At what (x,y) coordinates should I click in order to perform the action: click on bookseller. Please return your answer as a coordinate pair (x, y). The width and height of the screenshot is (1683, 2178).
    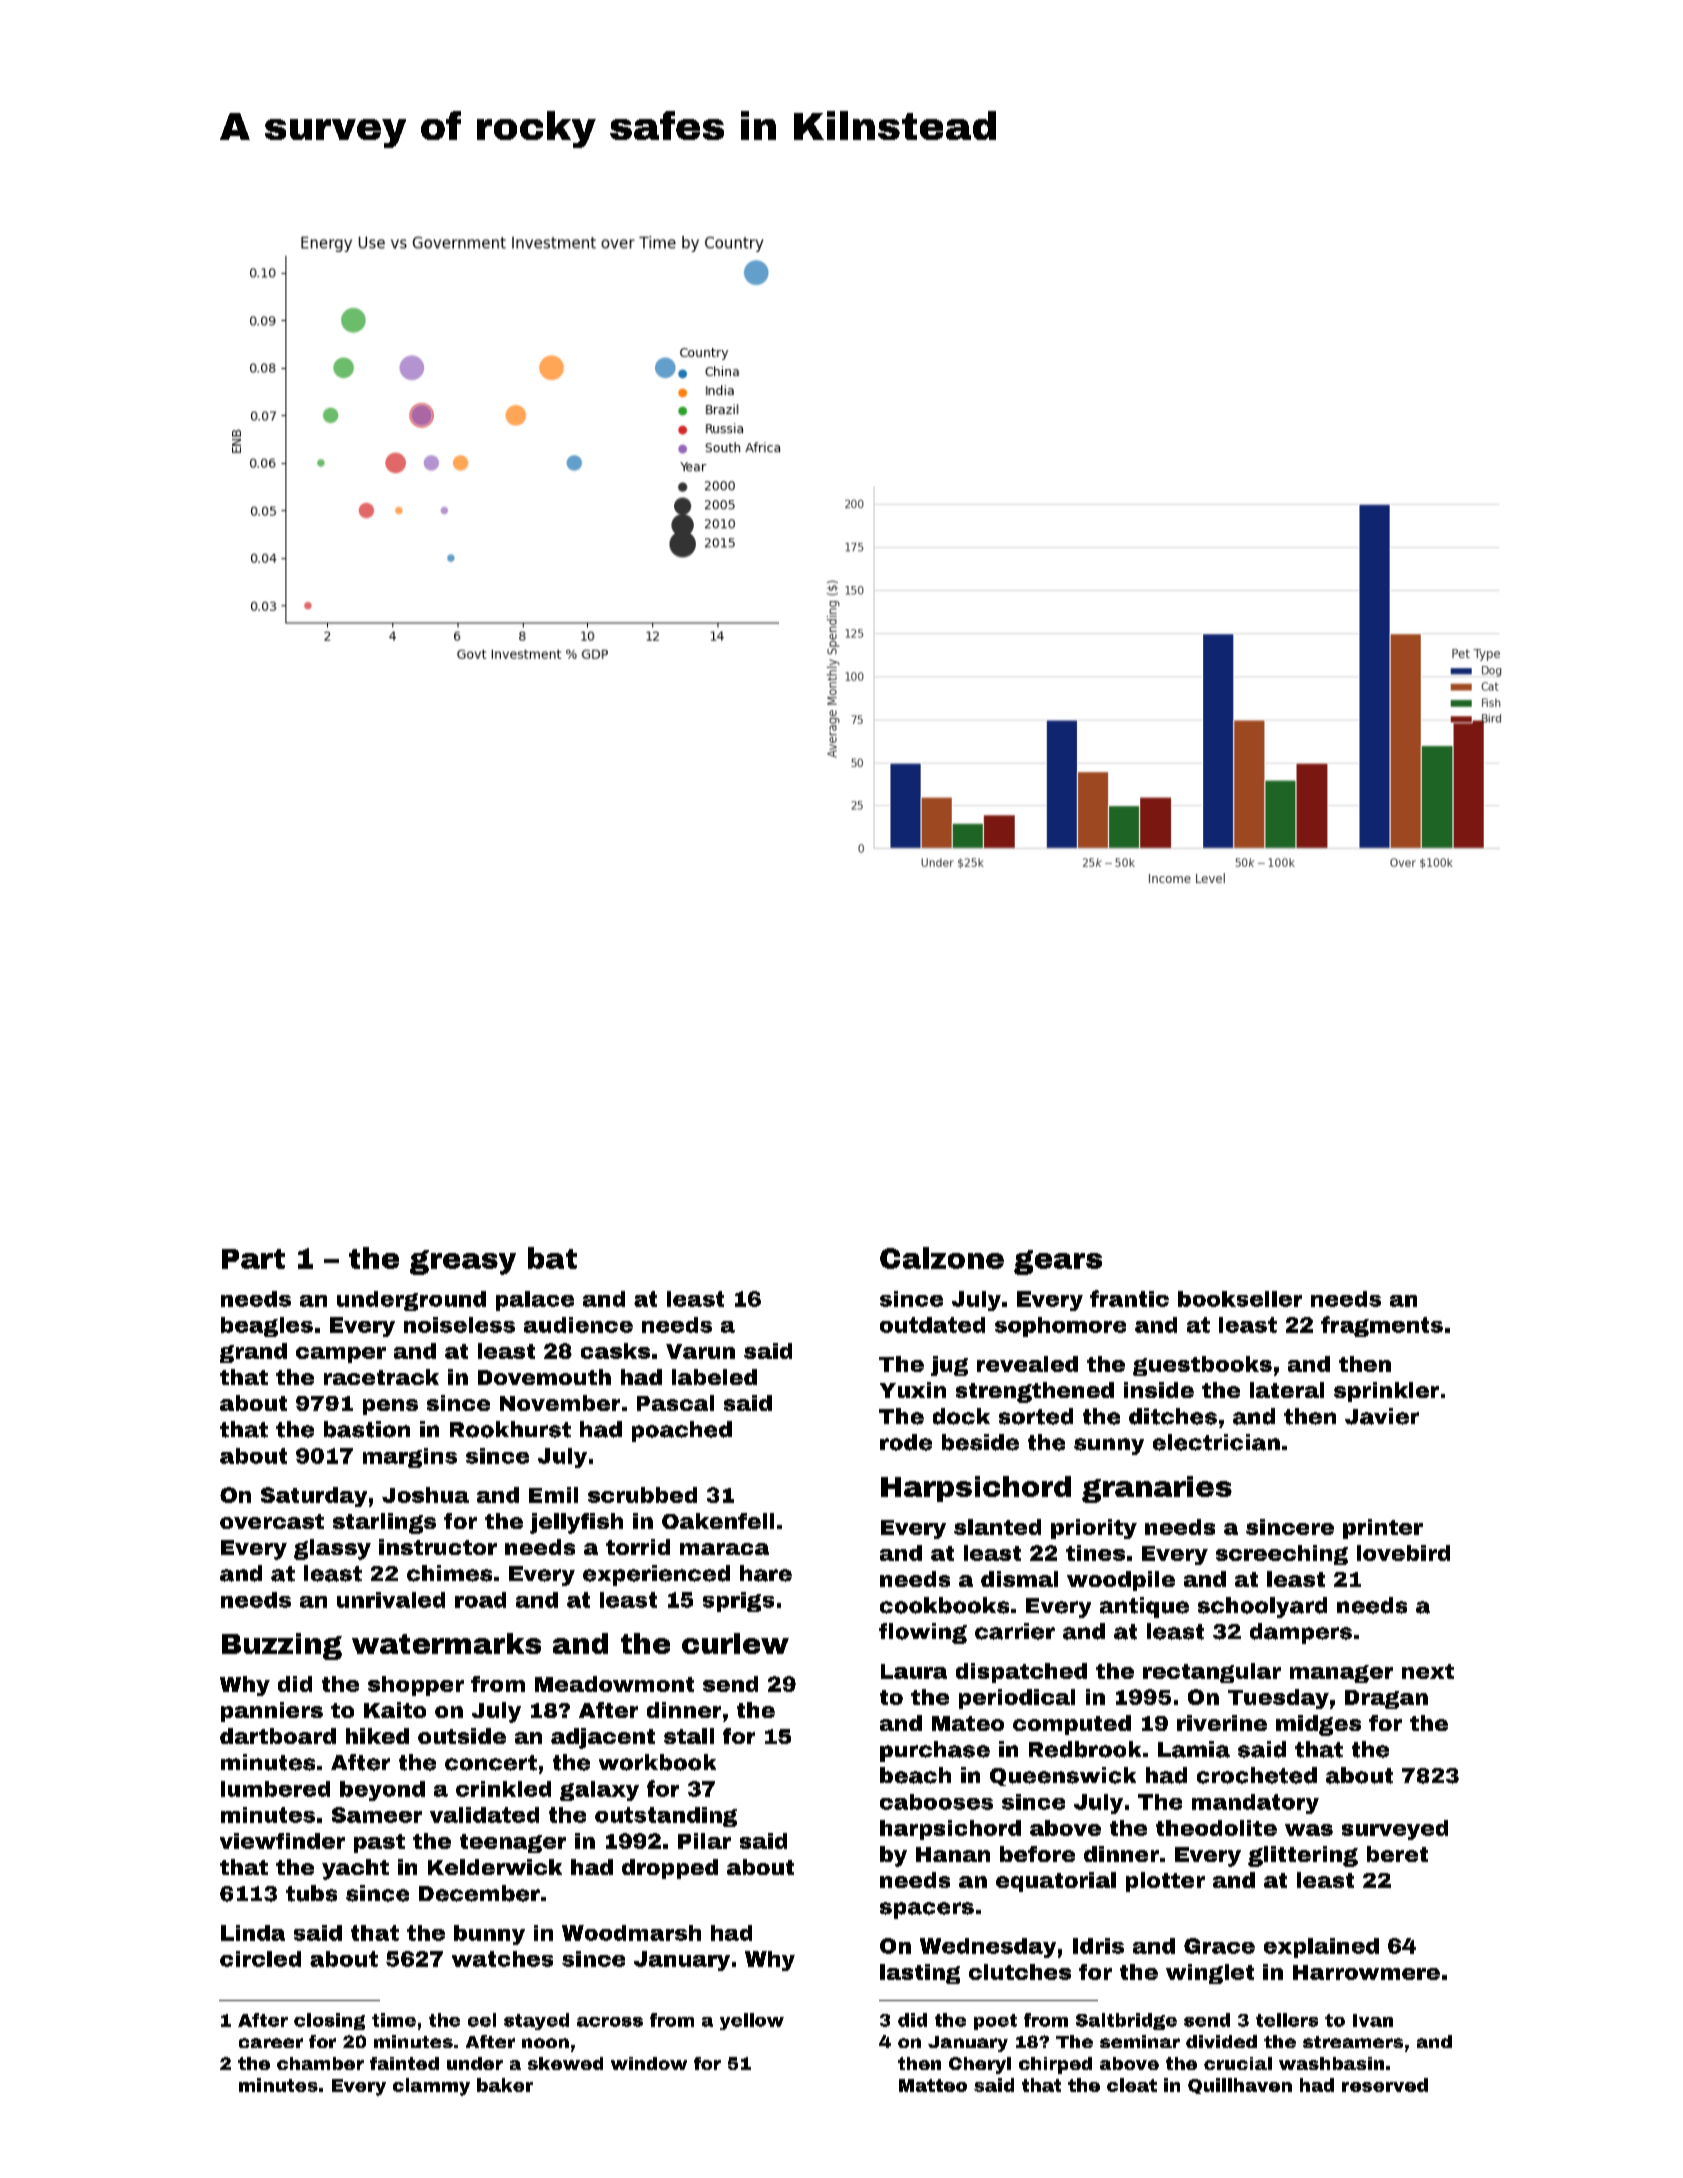
    Looking at the image, I should click on (1240, 1299).
